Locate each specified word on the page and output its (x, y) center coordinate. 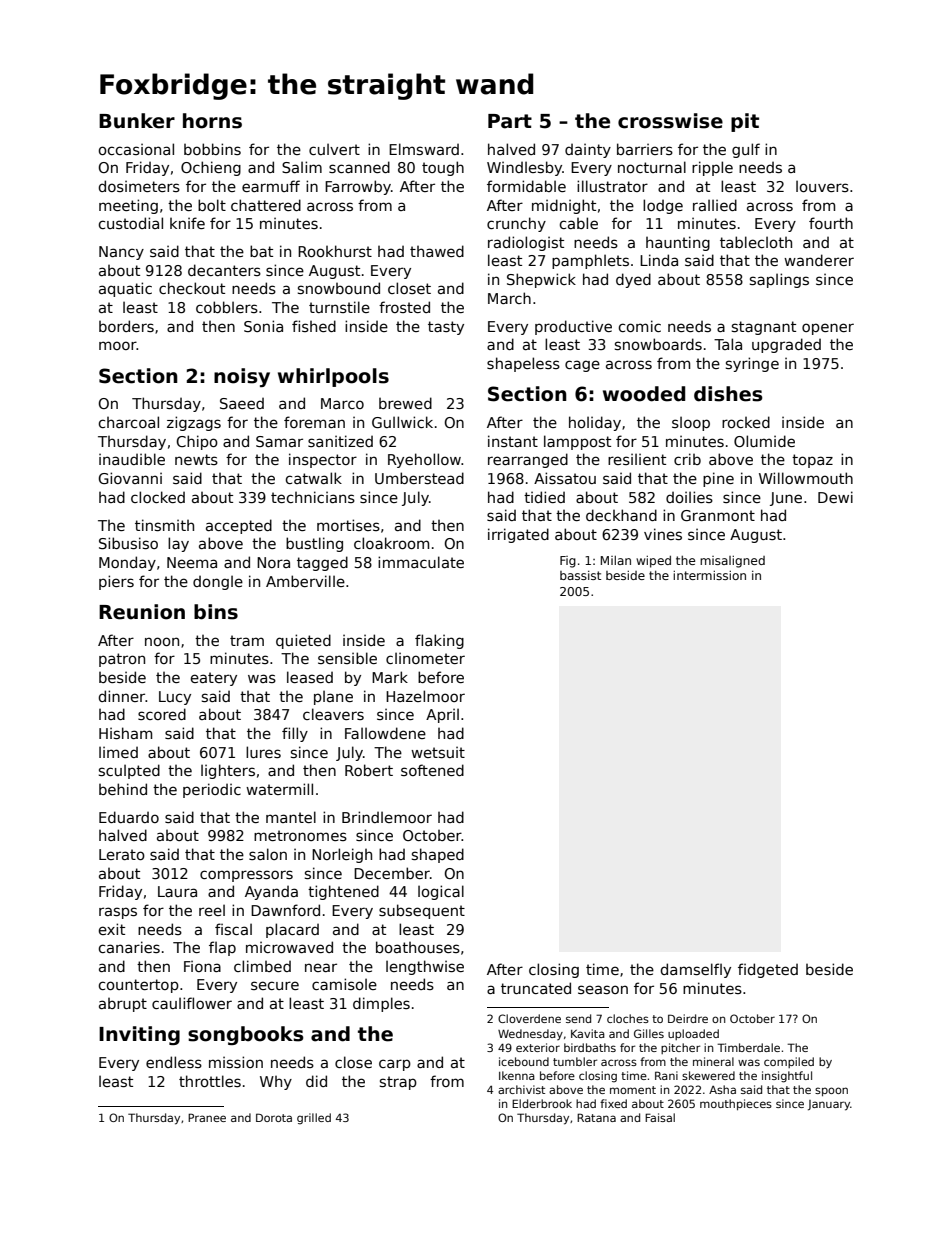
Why (276, 1083)
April (442, 715)
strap (398, 1083)
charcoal (129, 422)
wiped (653, 562)
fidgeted (768, 970)
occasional (136, 149)
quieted (303, 641)
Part (510, 121)
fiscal (233, 929)
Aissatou (565, 478)
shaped (438, 855)
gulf (746, 150)
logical (441, 892)
